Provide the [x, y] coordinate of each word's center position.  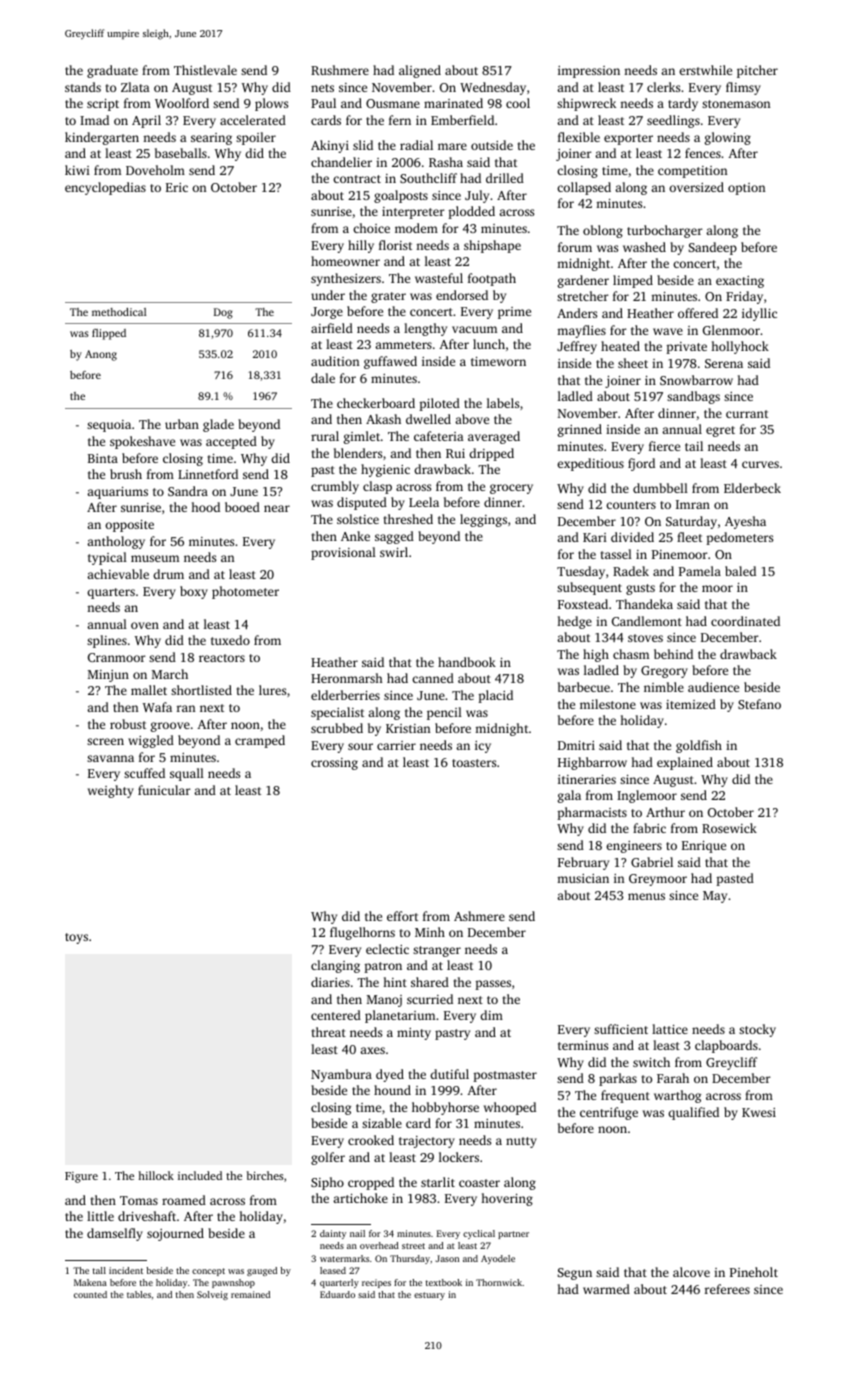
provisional [343, 553]
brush [126, 474]
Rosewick [729, 828]
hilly [361, 246]
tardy [683, 104]
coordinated [745, 621]
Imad [94, 120]
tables [139, 1294]
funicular [164, 790]
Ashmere [479, 916]
